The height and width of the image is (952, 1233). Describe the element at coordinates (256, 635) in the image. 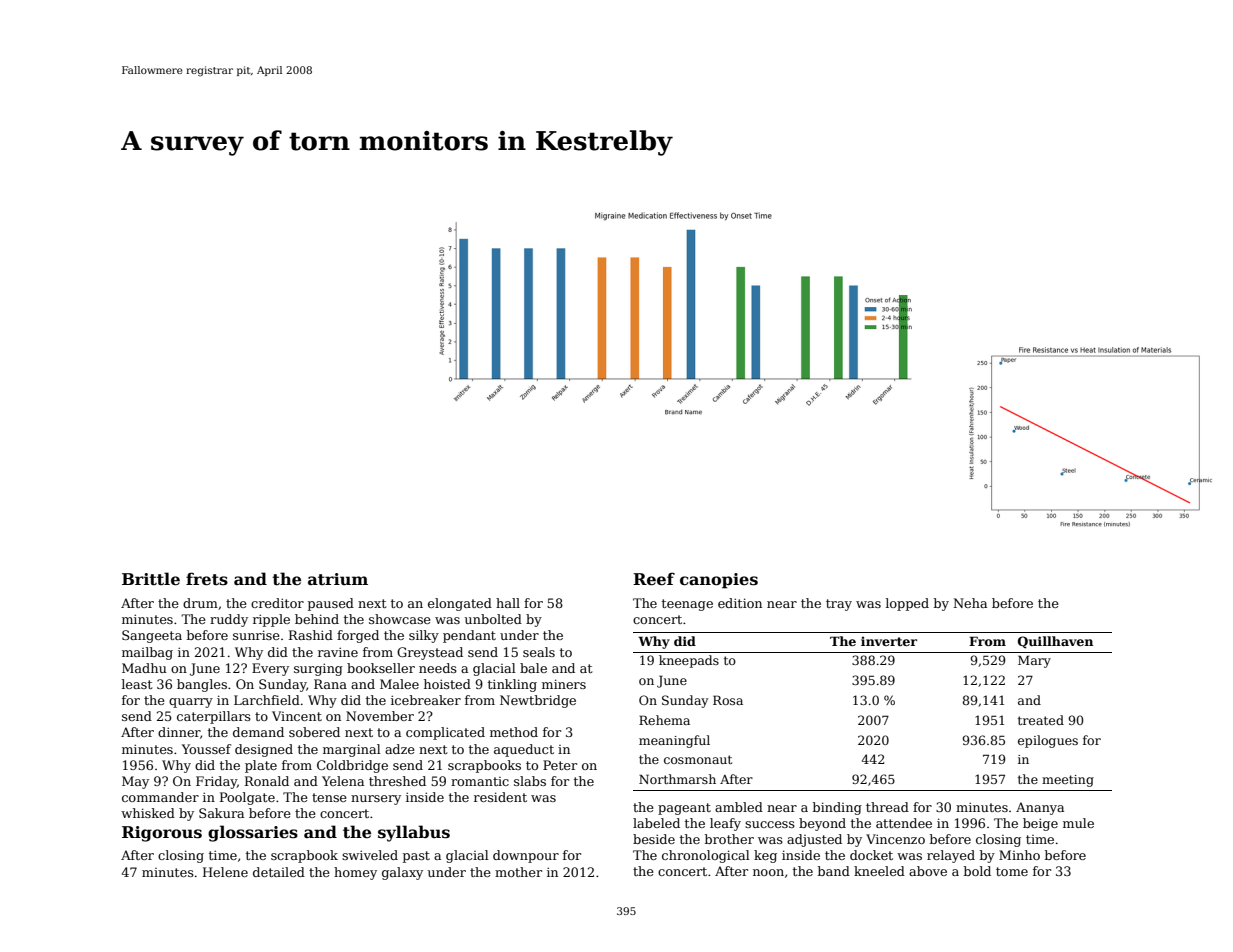

I see `sunrise` at that location.
